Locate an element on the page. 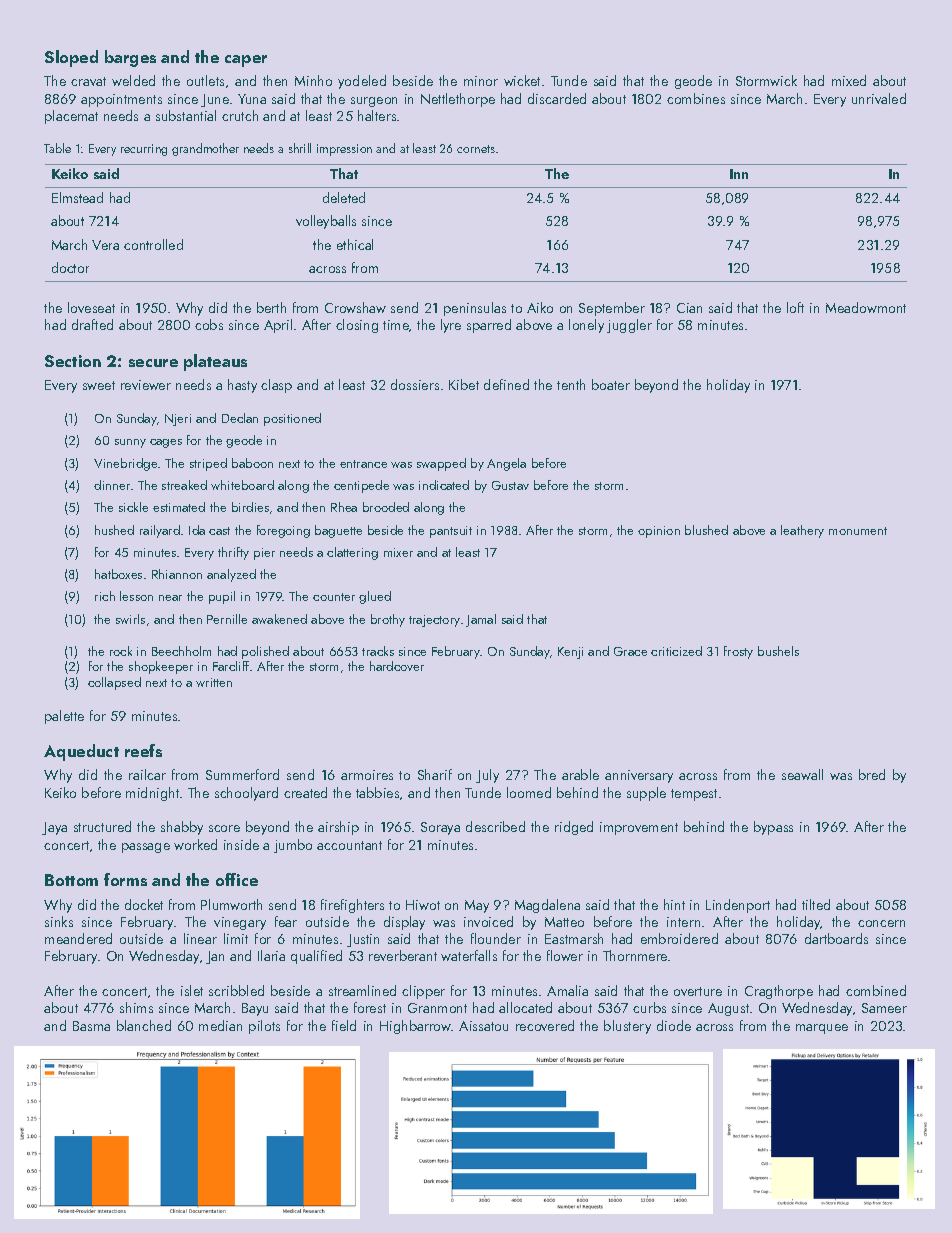 The image size is (952, 1233). Crowshaw is located at coordinates (355, 307).
